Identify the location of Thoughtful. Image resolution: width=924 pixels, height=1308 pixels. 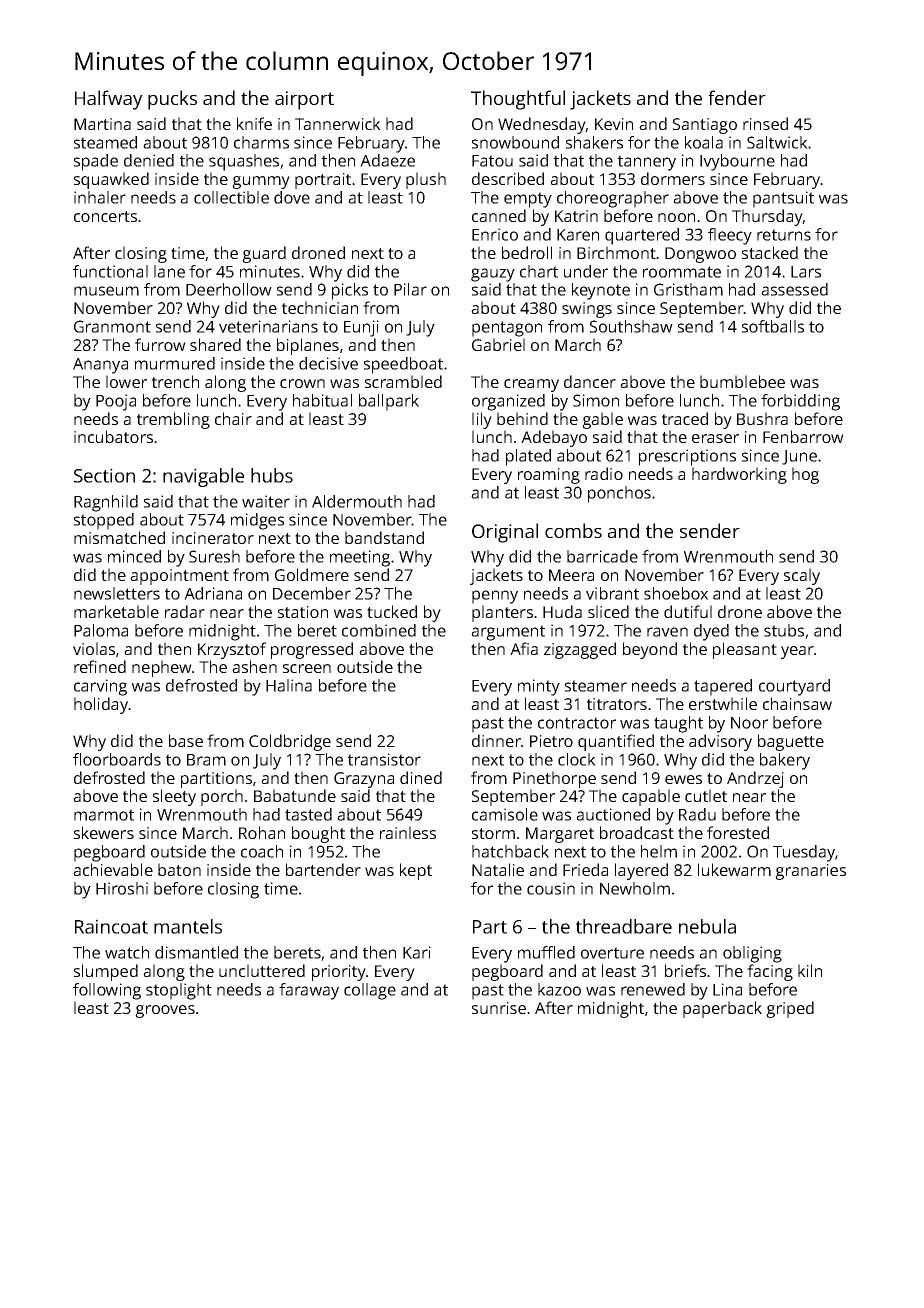
(518, 100).
